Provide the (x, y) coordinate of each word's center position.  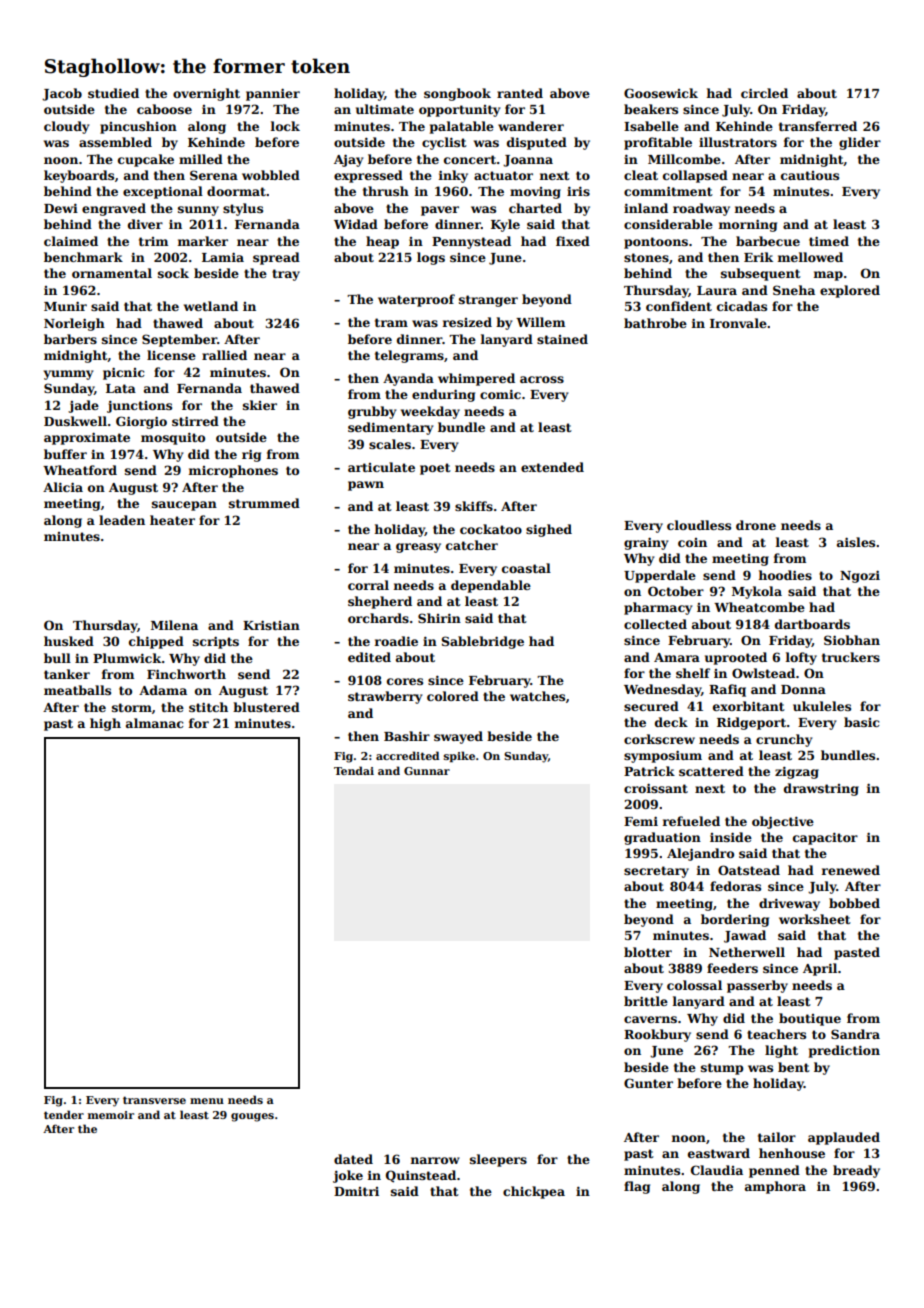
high (105, 724)
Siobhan (852, 640)
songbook (457, 94)
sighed (549, 530)
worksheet (815, 919)
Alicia (63, 487)
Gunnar (427, 771)
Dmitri (356, 1191)
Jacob (62, 94)
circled (764, 93)
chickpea (534, 1192)
